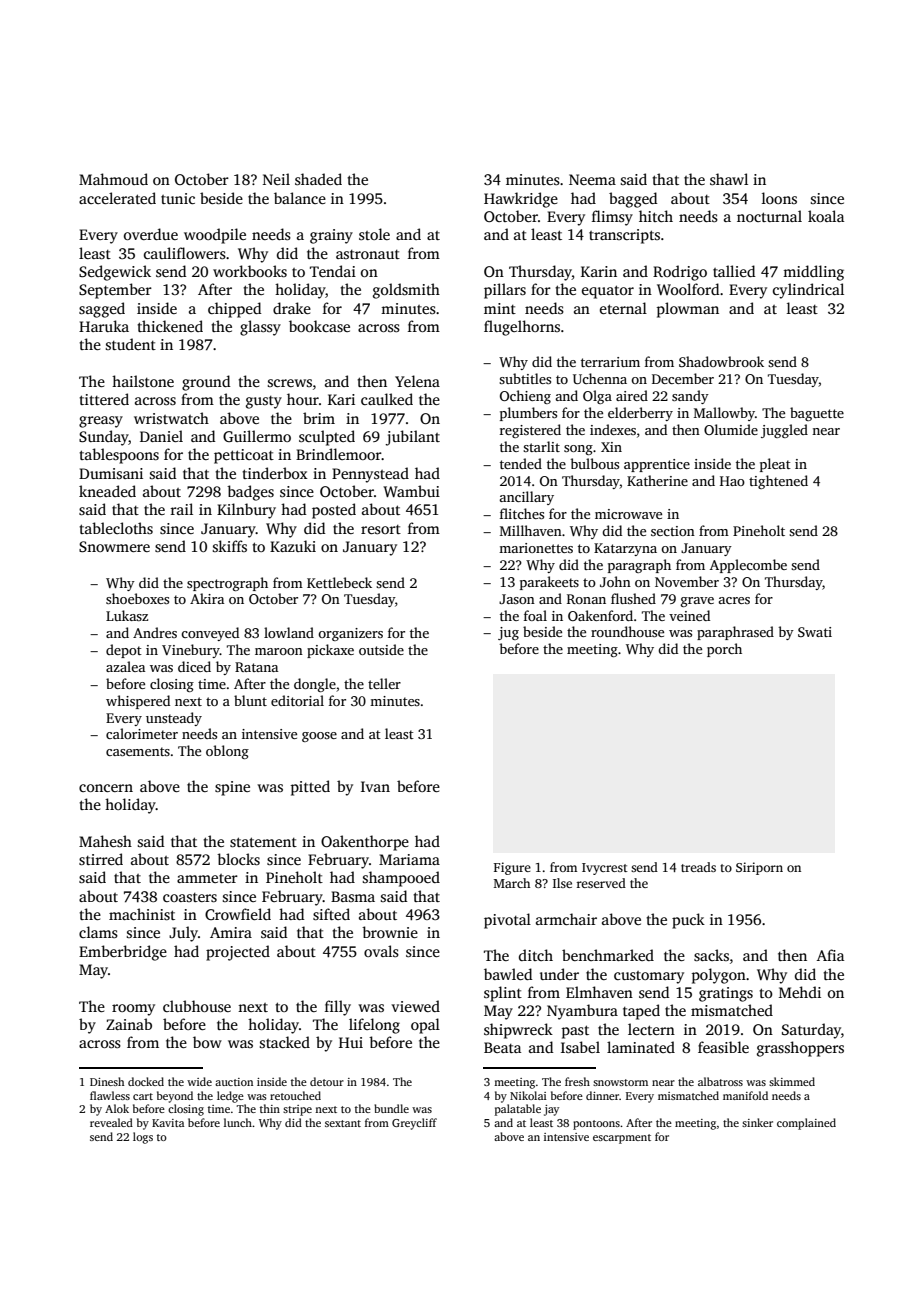 The width and height of the document is (924, 1311). What do you see at coordinates (111, 473) in the document?
I see `Dumisani` at bounding box center [111, 473].
